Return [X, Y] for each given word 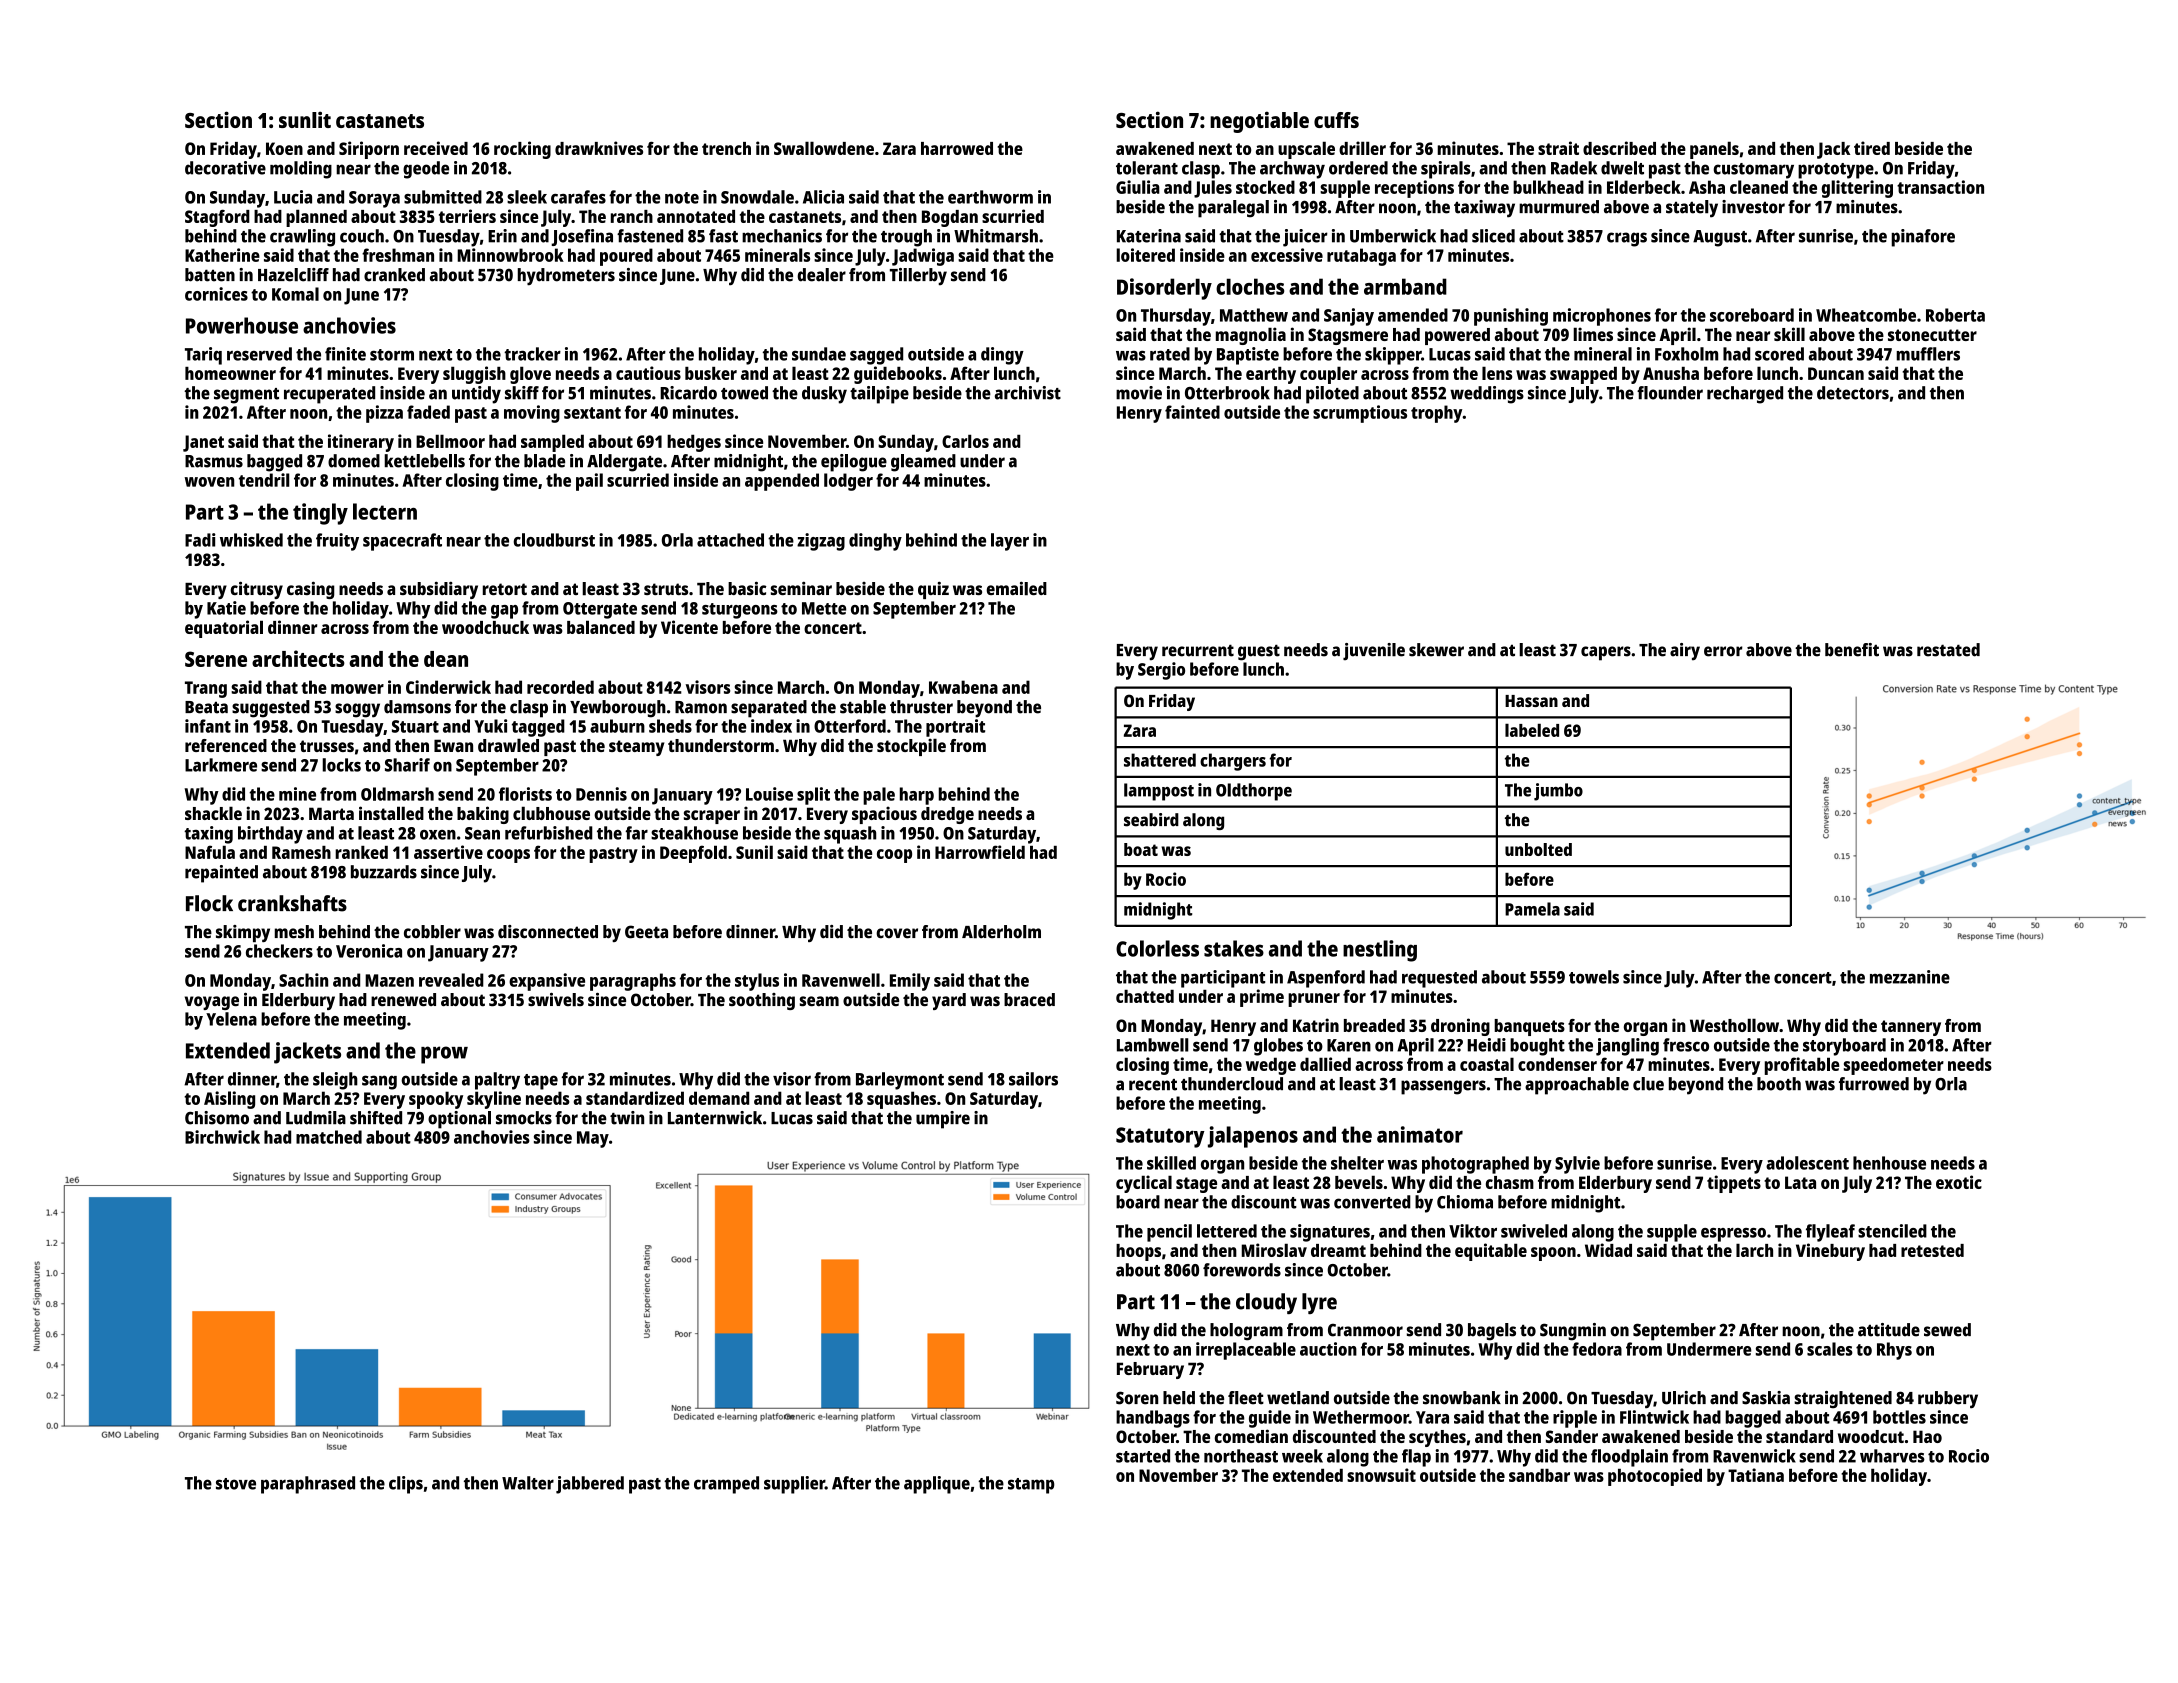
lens [1497, 373]
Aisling [229, 1100]
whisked [251, 540]
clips [406, 1485]
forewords [1242, 1270]
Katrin [1316, 1025]
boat [1141, 849]
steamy [636, 748]
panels [1714, 150]
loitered [1145, 255]
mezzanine [1910, 977]
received [436, 148]
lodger [848, 482]
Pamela [1532, 909]
